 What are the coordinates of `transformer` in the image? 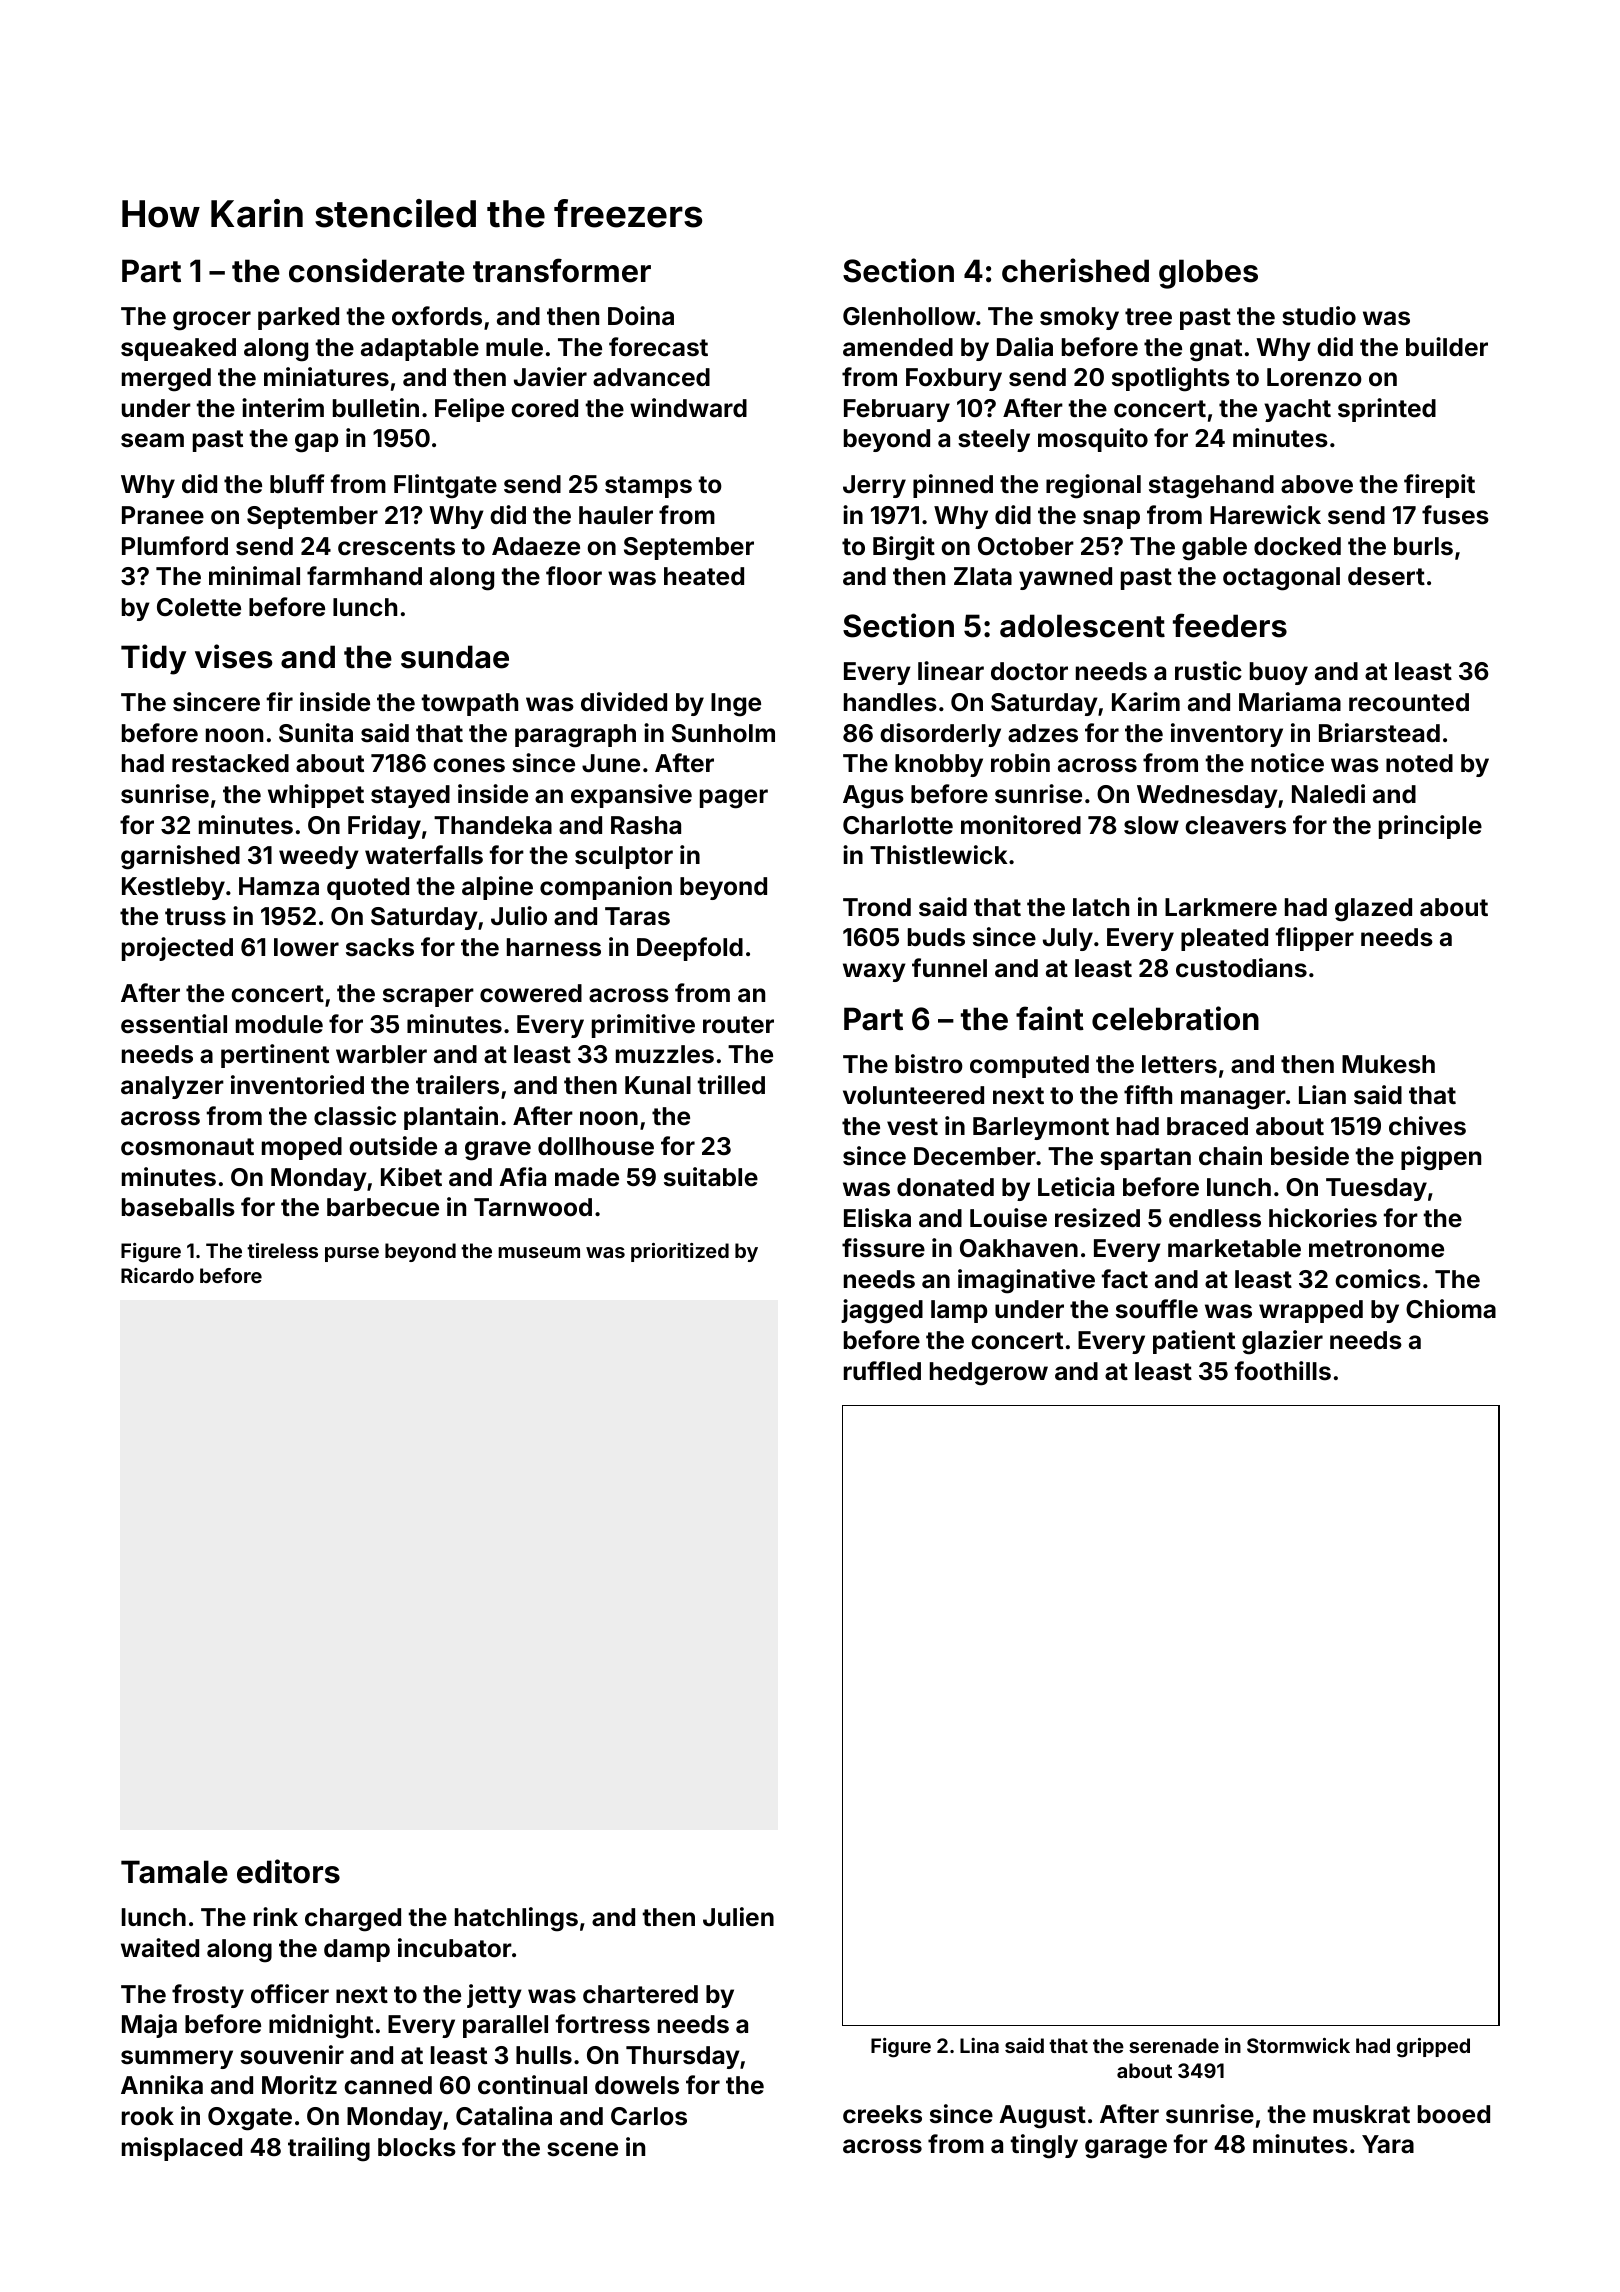 It's located at (562, 270).
